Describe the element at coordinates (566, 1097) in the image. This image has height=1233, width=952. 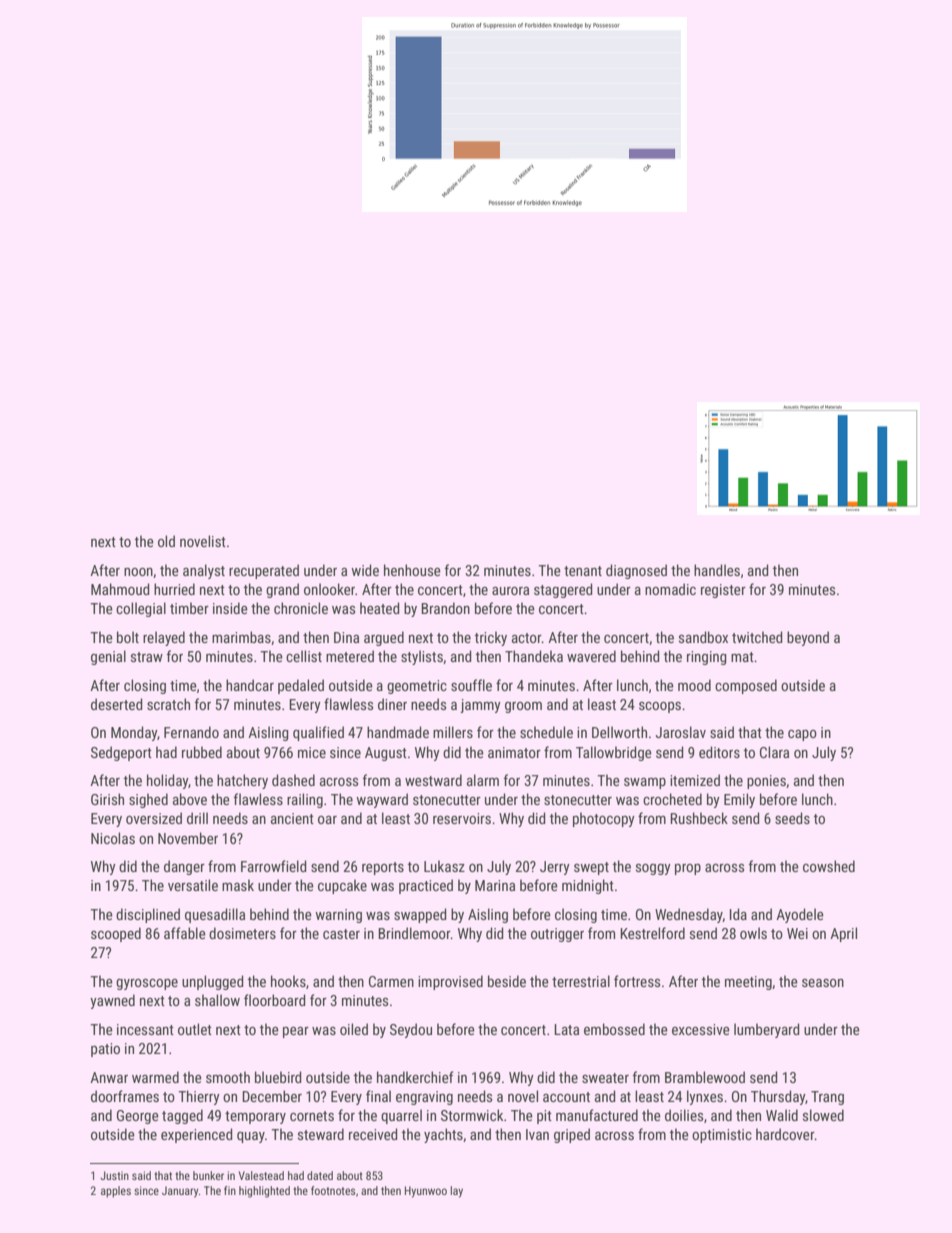
I see `account` at that location.
